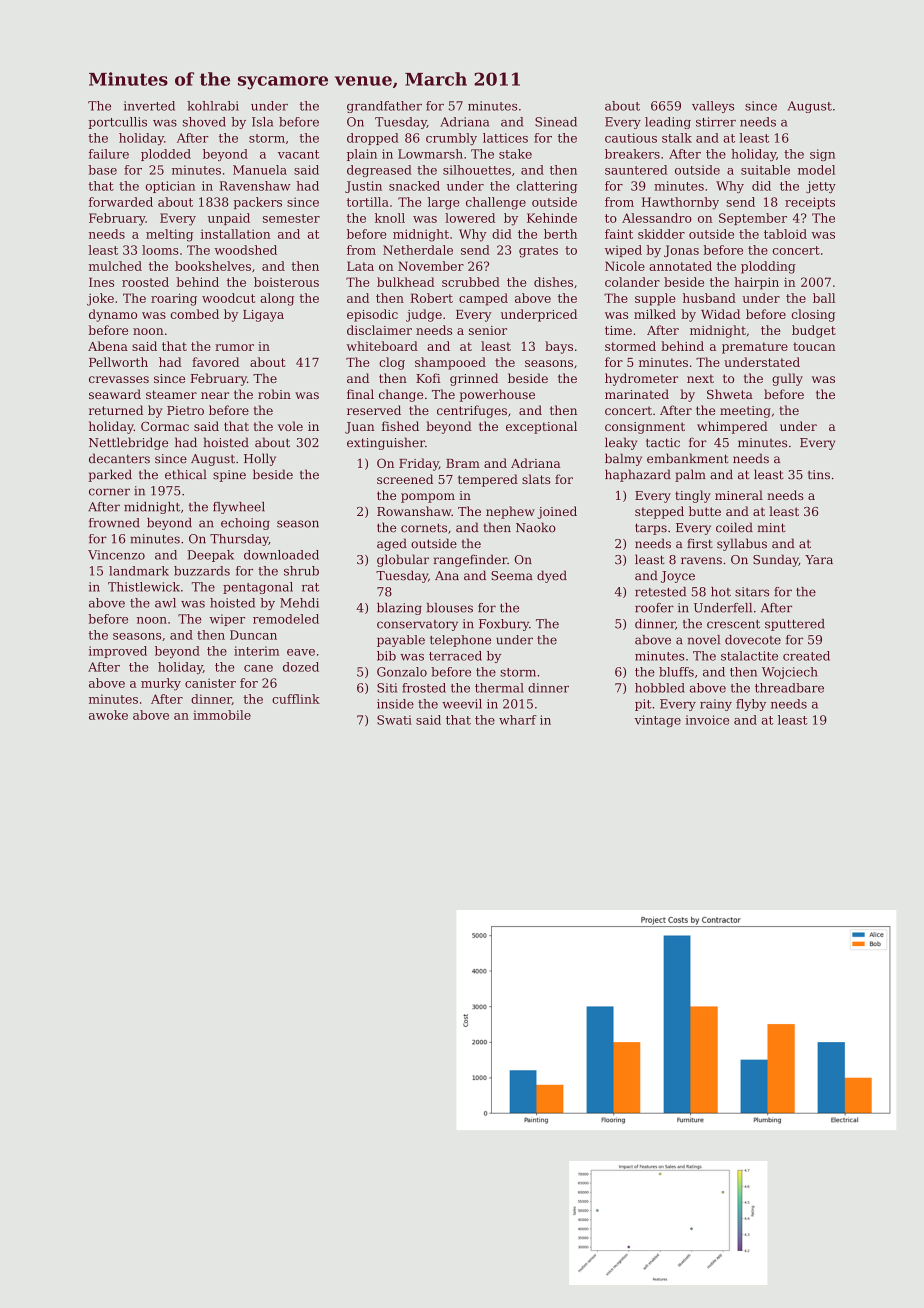 Image resolution: width=924 pixels, height=1308 pixels. I want to click on tins, so click(819, 475).
